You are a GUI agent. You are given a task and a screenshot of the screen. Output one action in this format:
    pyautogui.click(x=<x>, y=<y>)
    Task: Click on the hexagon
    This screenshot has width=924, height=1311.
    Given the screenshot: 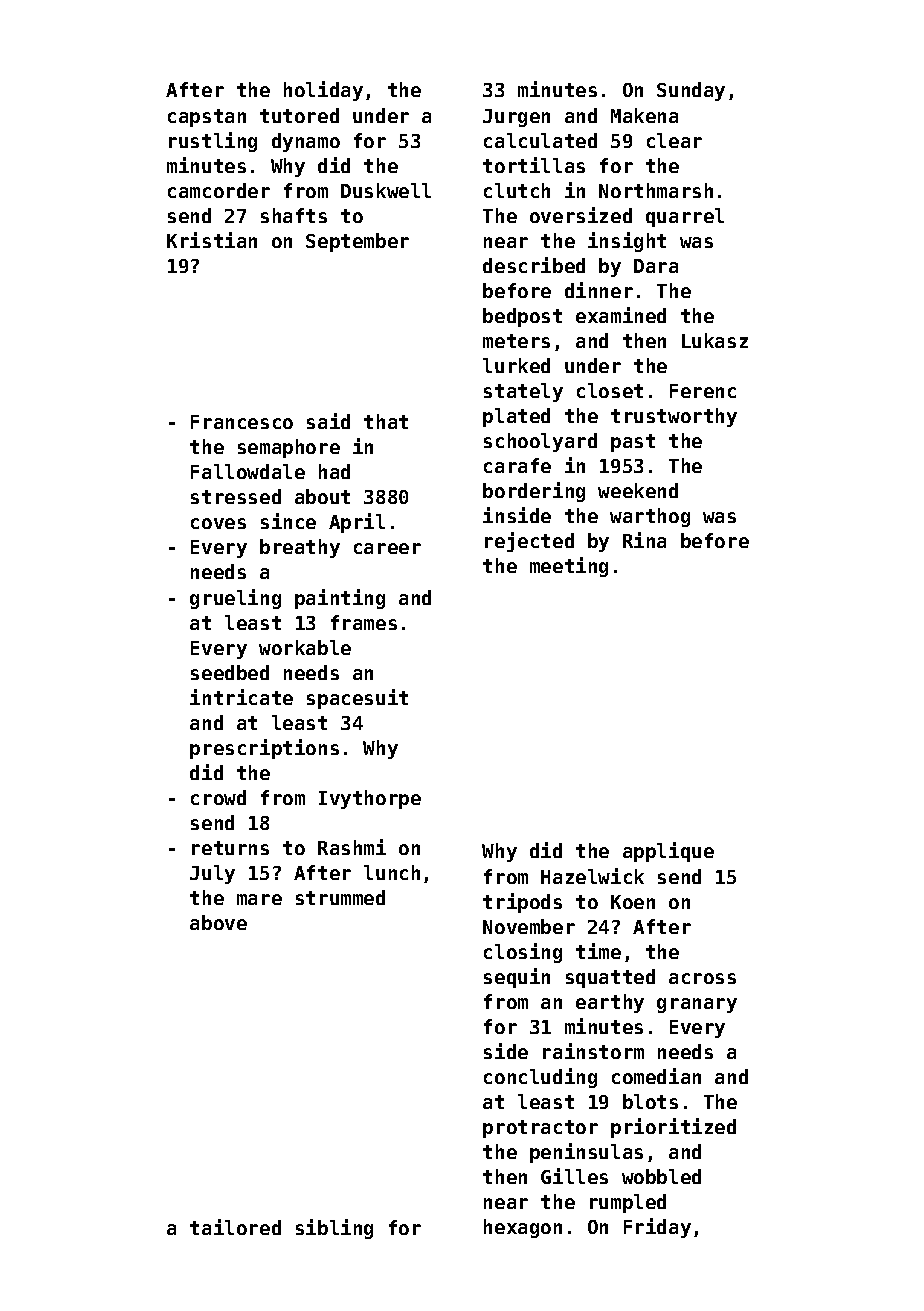 What is the action you would take?
    pyautogui.click(x=523, y=1228)
